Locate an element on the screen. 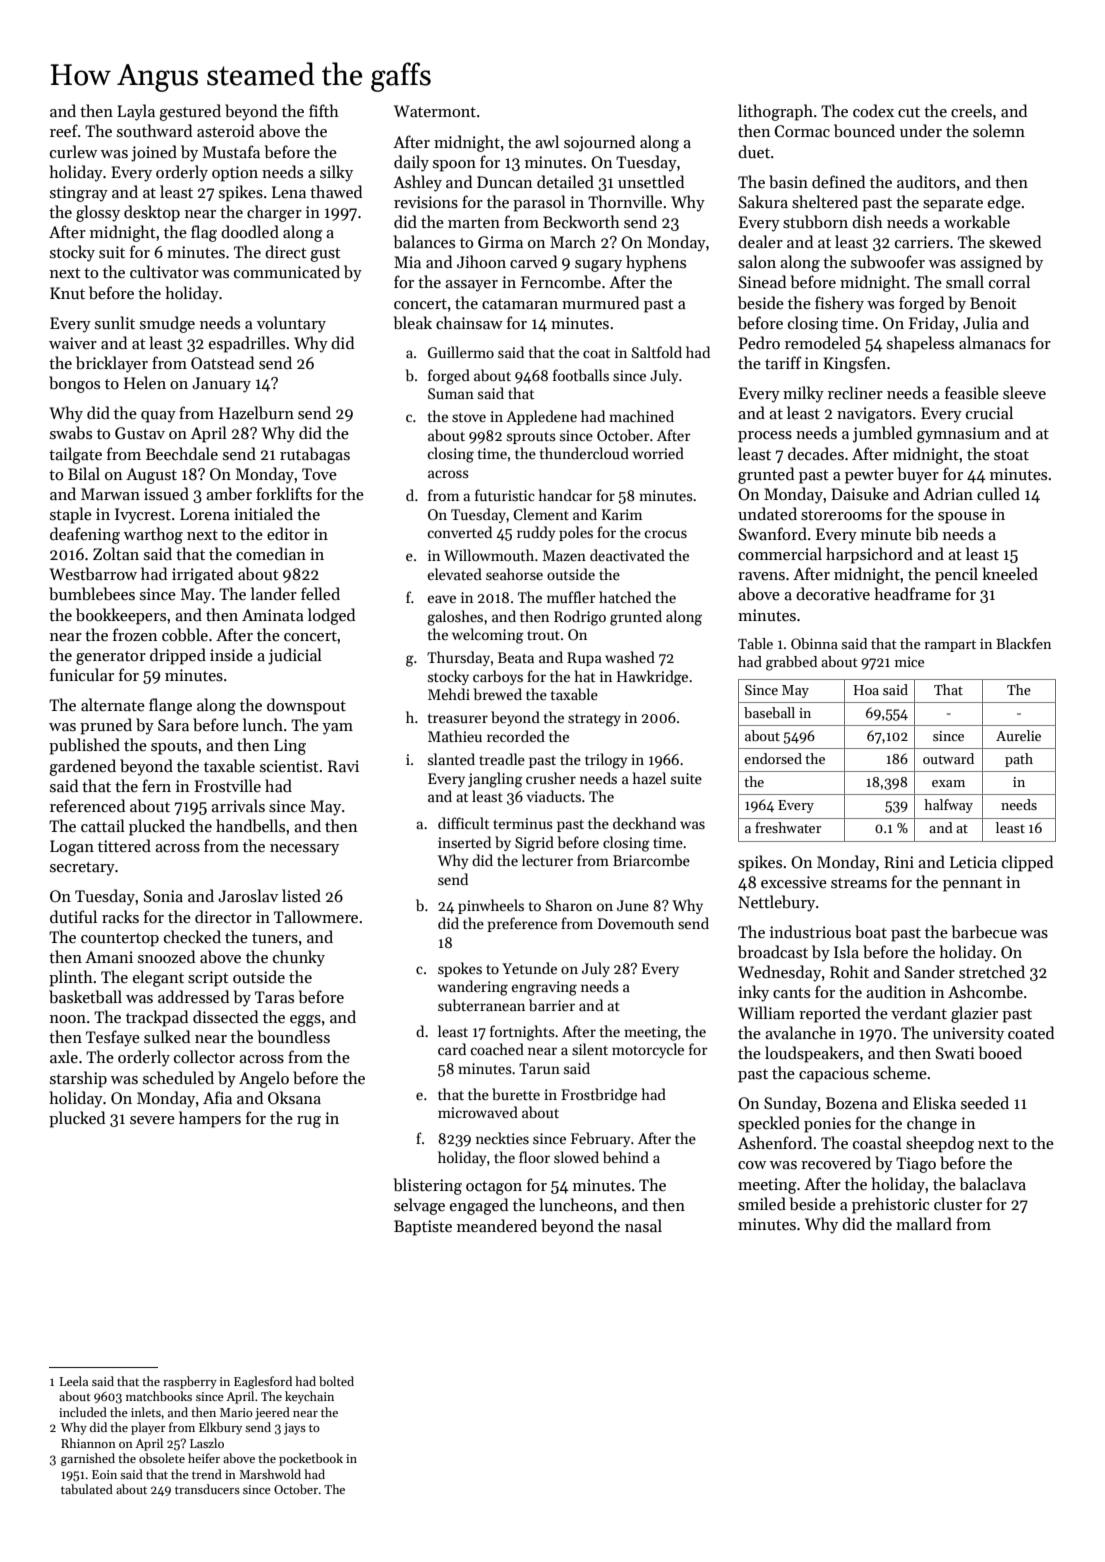 Image resolution: width=1105 pixels, height=1562 pixels. mallard is located at coordinates (924, 1223).
